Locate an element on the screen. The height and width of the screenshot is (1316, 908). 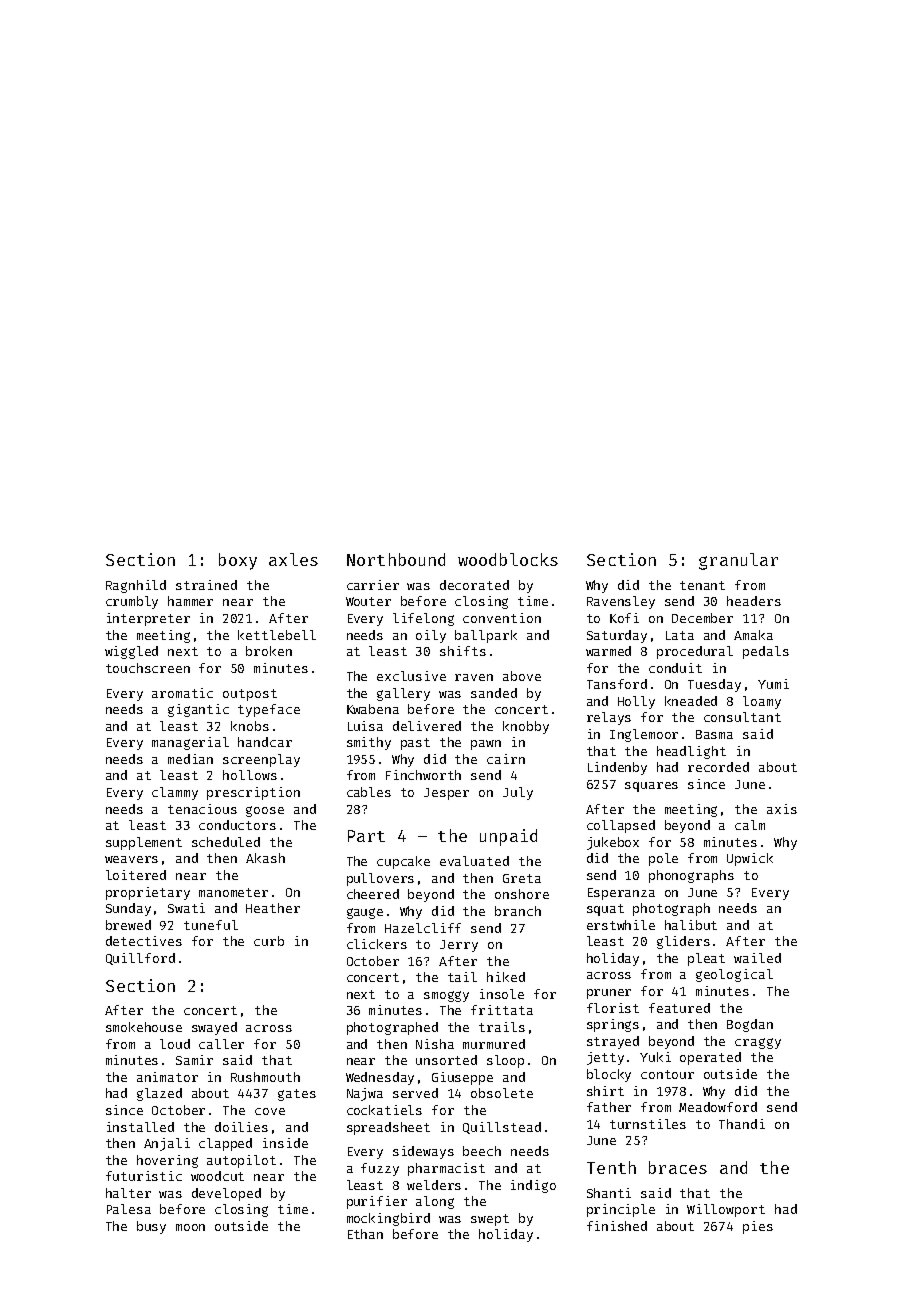
clammy is located at coordinates (175, 793).
